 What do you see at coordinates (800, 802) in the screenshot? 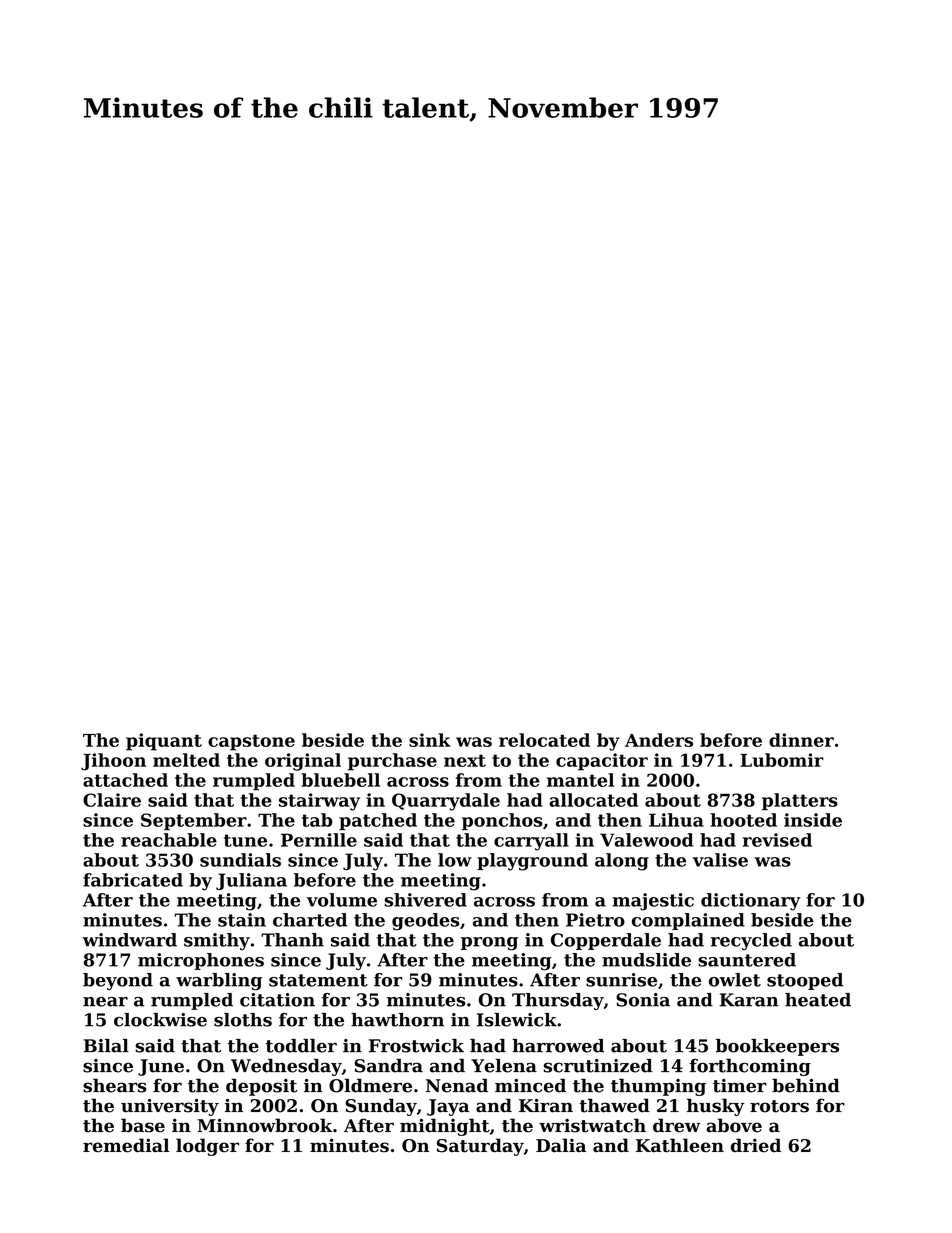
I see `platters` at bounding box center [800, 802].
